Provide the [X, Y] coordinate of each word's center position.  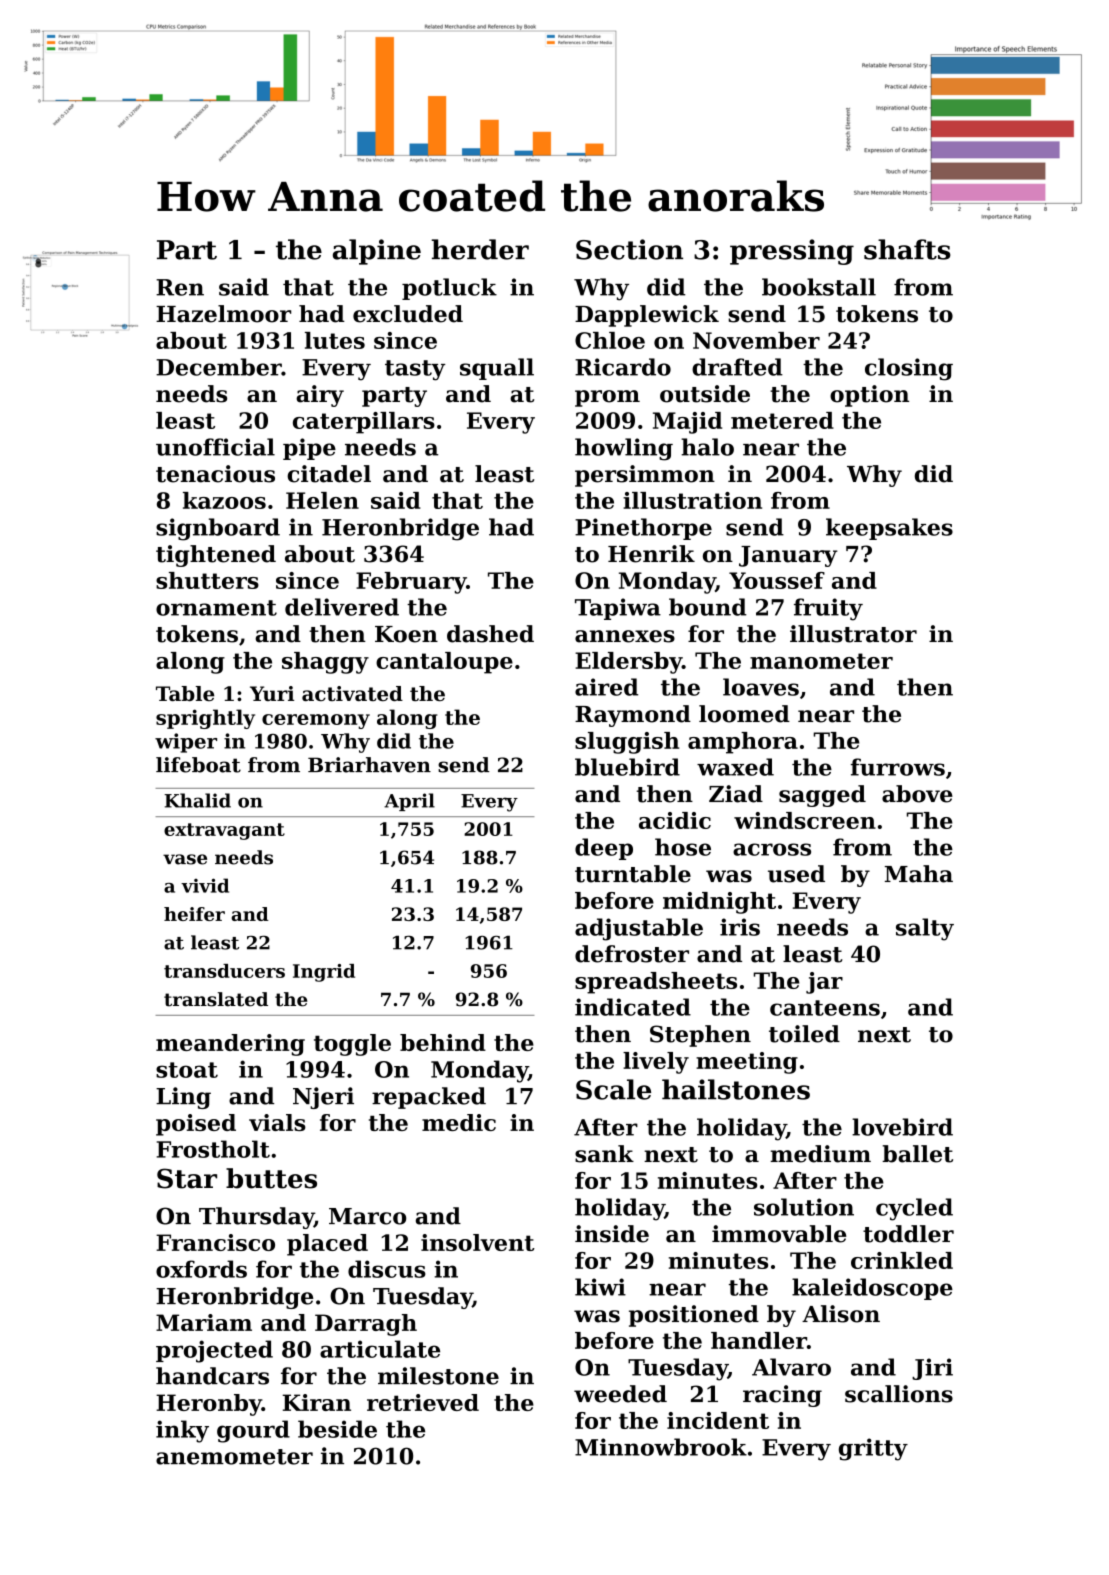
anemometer [234, 1457]
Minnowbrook [661, 1447]
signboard [218, 529]
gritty [873, 1449]
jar [824, 983]
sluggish [627, 743]
